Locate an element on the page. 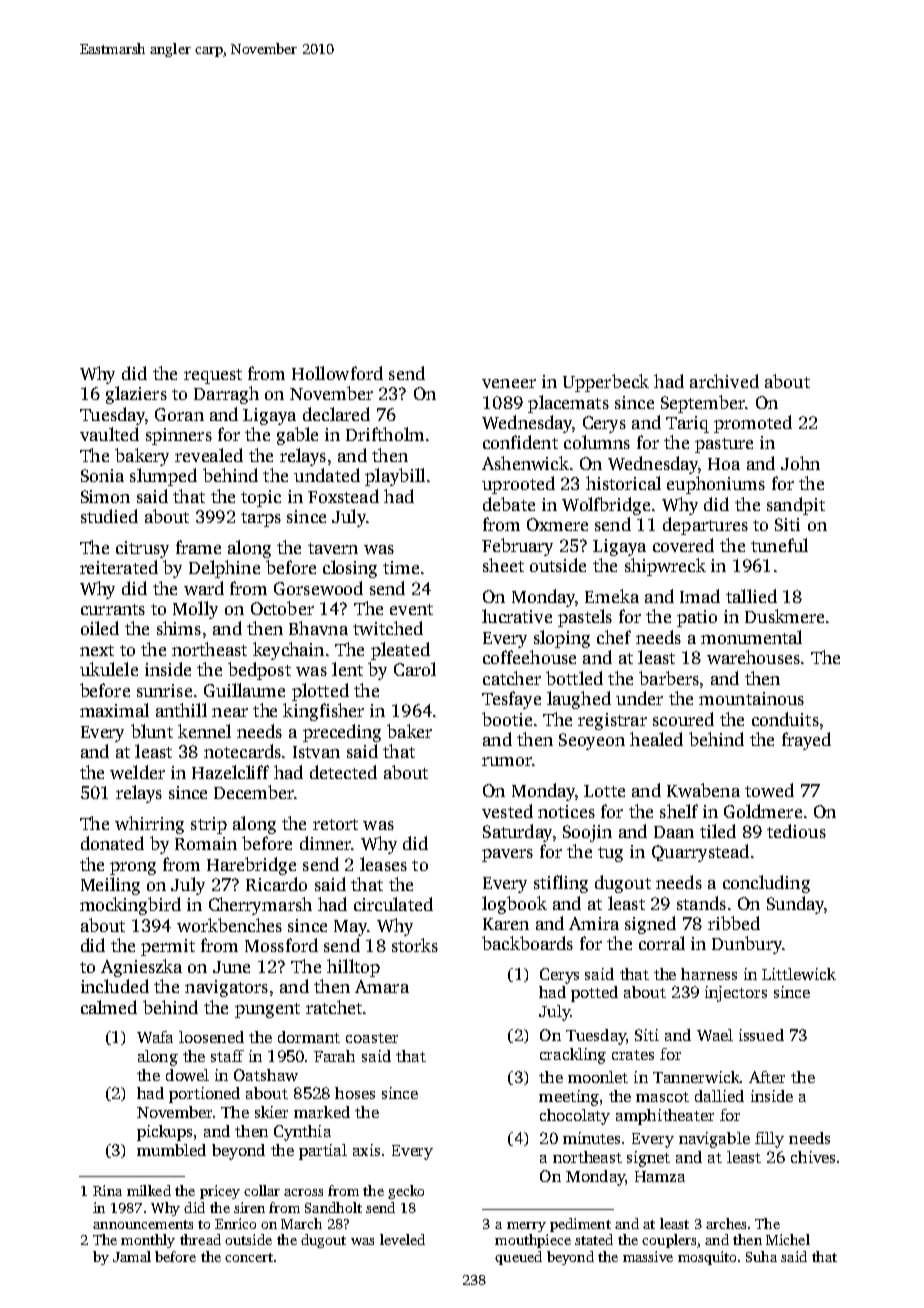 Image resolution: width=924 pixels, height=1308 pixels. archived is located at coordinates (724, 381).
